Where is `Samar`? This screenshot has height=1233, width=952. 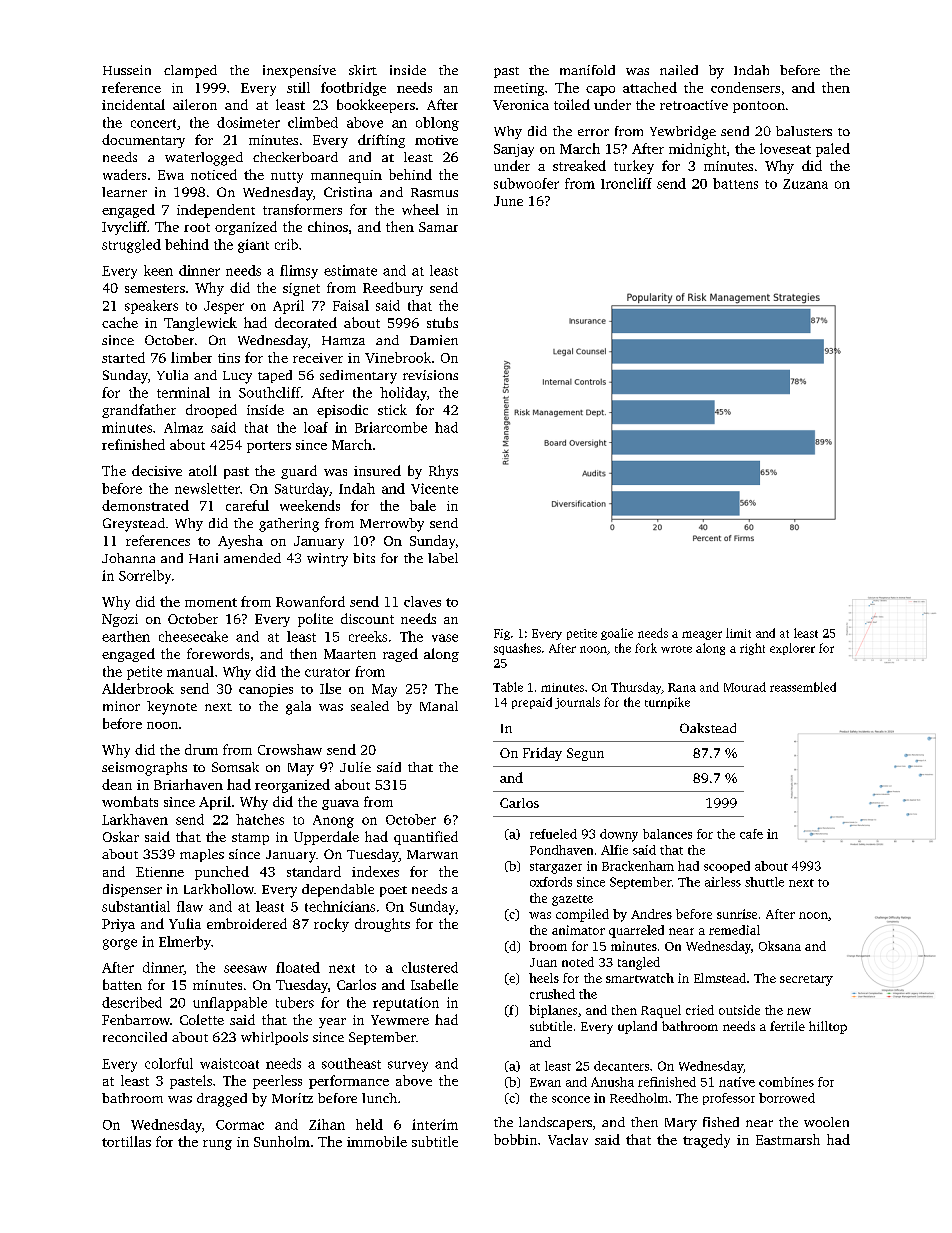 Samar is located at coordinates (438, 227).
